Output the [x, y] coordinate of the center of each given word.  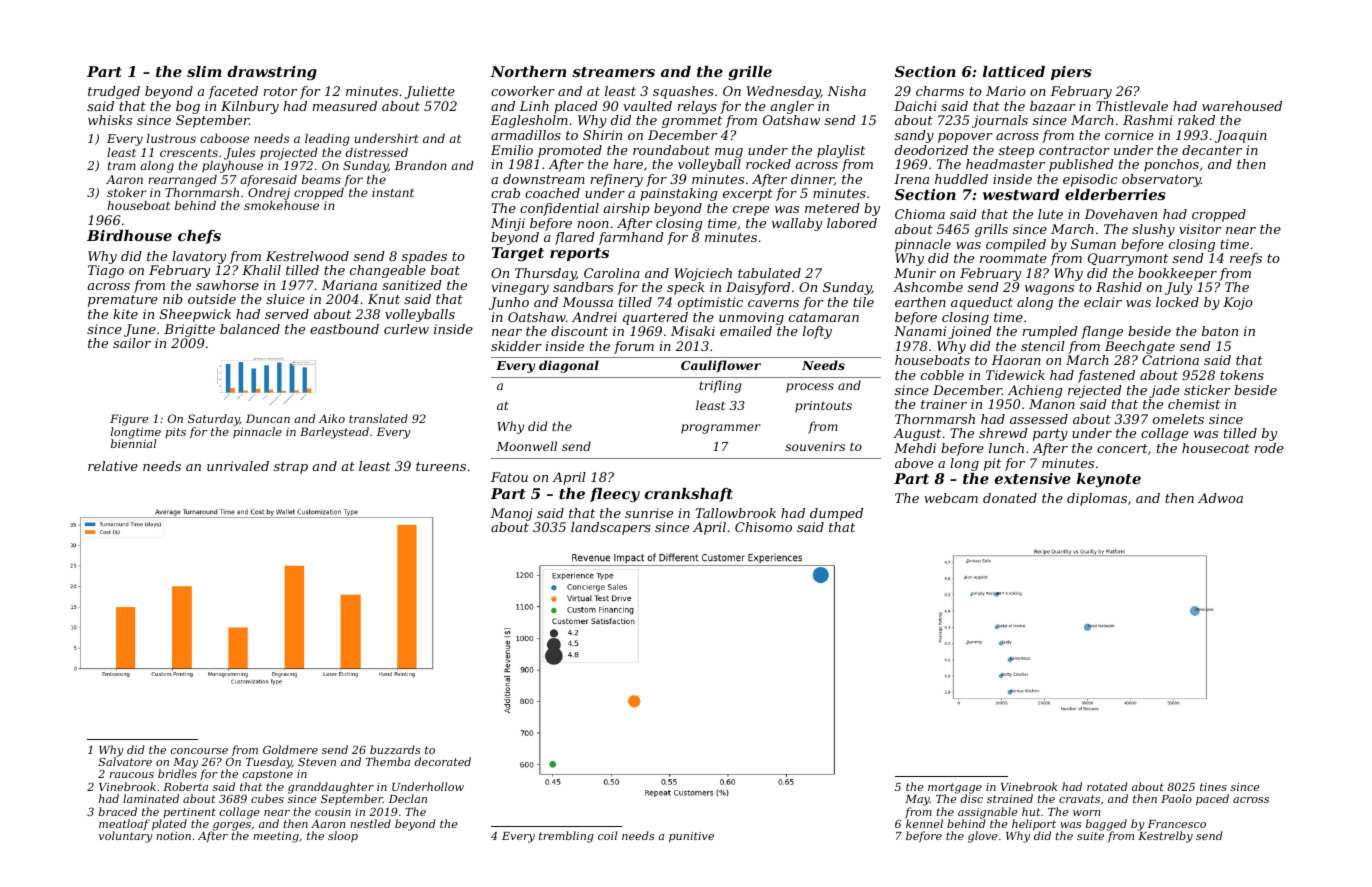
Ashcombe [928, 287]
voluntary [126, 837]
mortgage [955, 788]
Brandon [420, 165]
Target [518, 254]
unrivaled [238, 466]
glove [983, 837]
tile [863, 302]
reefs [1246, 259]
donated [1010, 498]
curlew [406, 329]
